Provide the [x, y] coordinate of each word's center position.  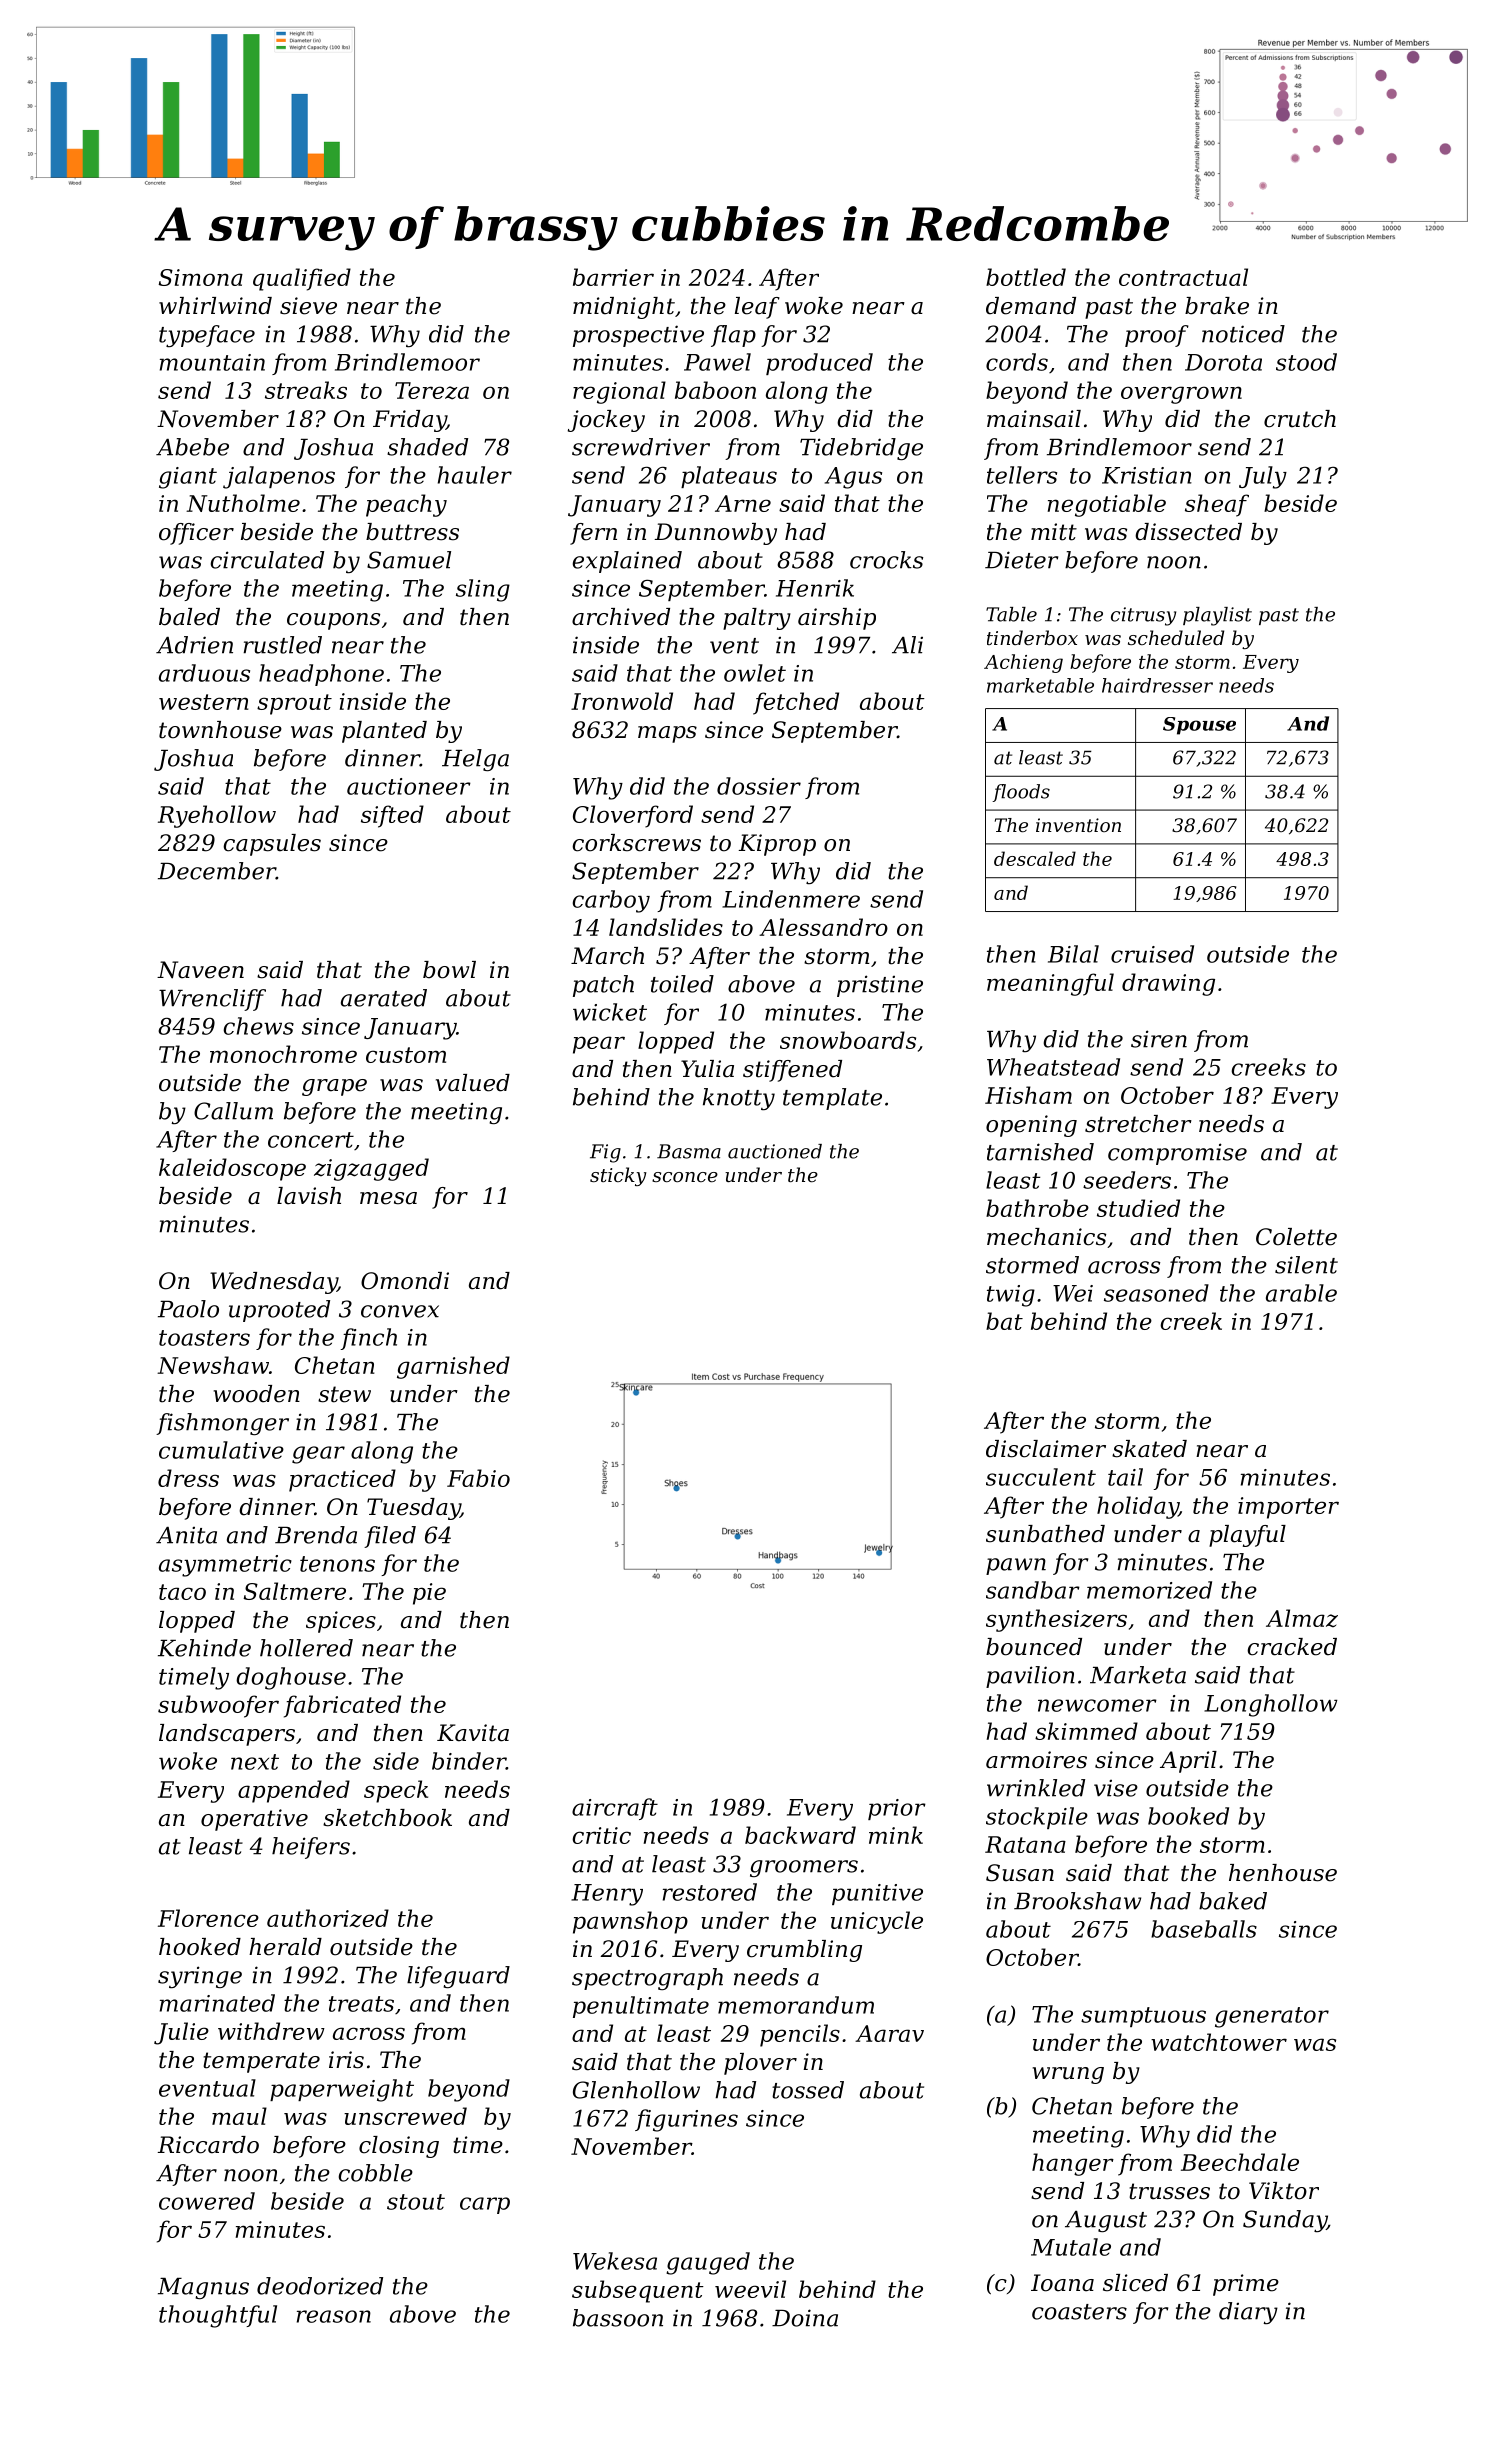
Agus [853, 478]
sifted [392, 816]
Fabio [478, 1478]
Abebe [192, 447]
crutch [1300, 419]
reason [334, 2316]
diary [1248, 2313]
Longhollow [1270, 1705]
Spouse [1199, 726]
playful [1247, 1536]
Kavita [473, 1733]
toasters [204, 1338]
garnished [453, 1367]
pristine [880, 986]
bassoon [618, 2318]
